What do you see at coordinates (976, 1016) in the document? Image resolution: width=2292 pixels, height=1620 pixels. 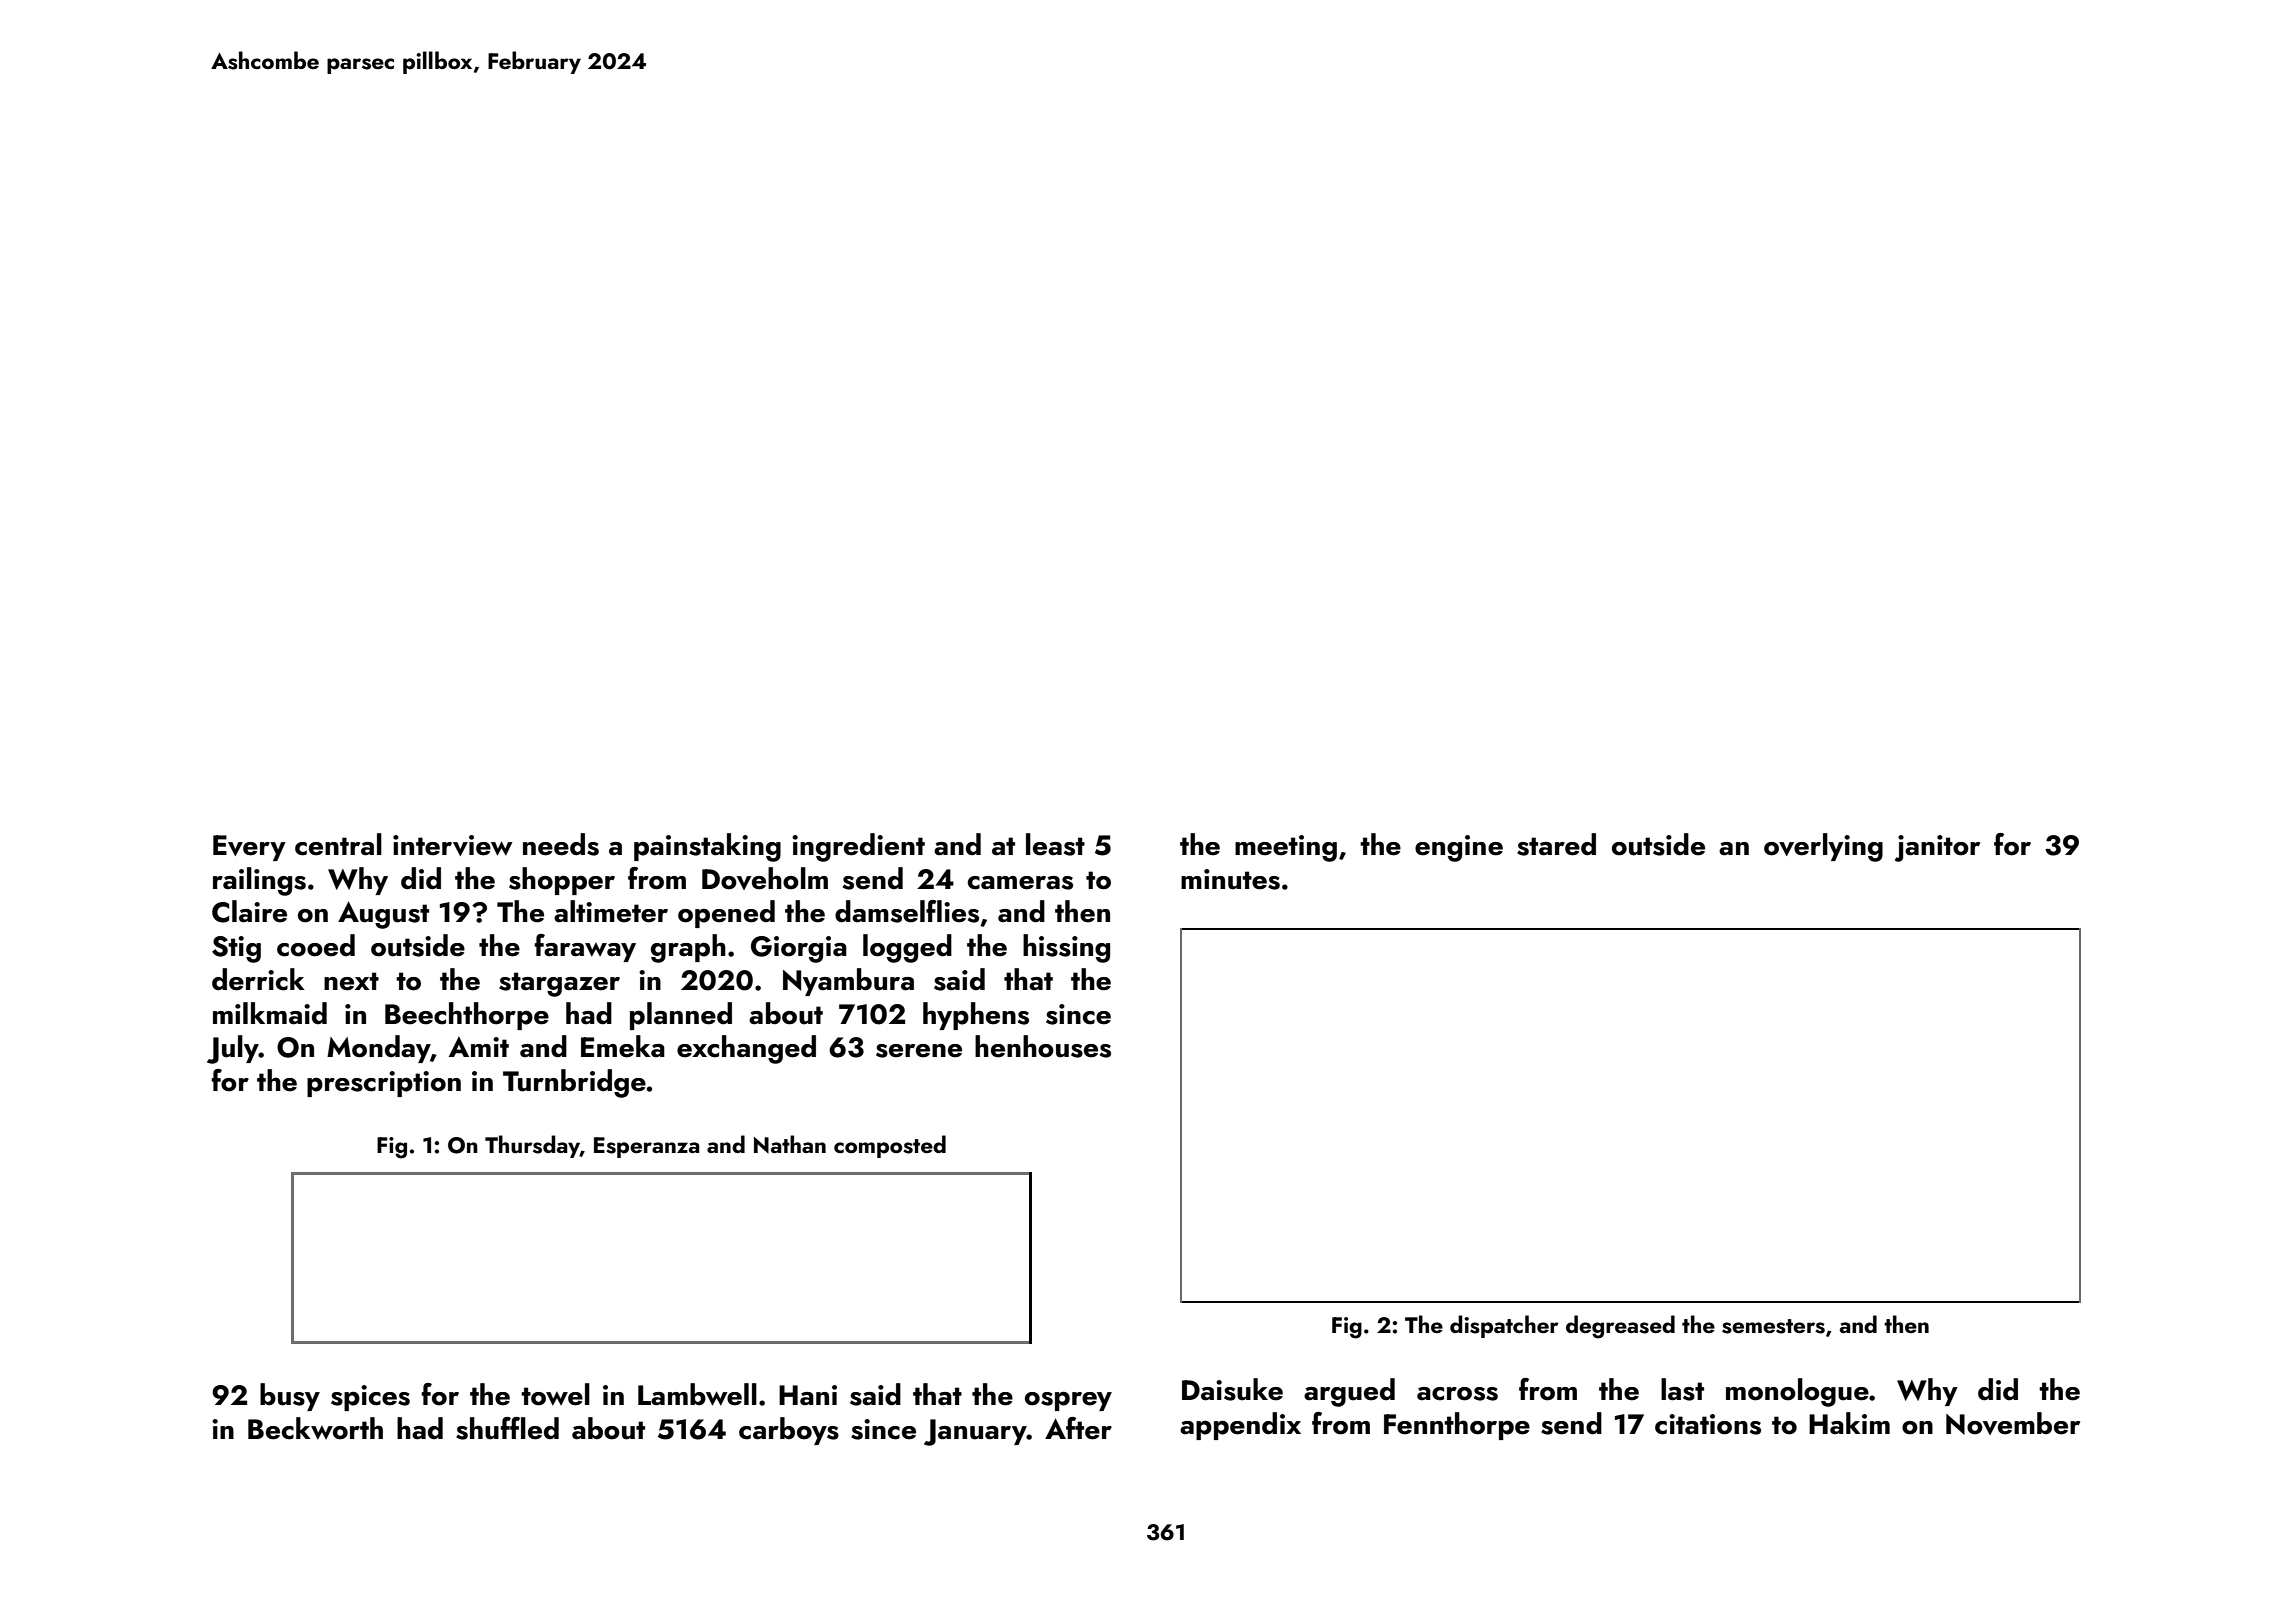 I see `hyphens` at bounding box center [976, 1016].
